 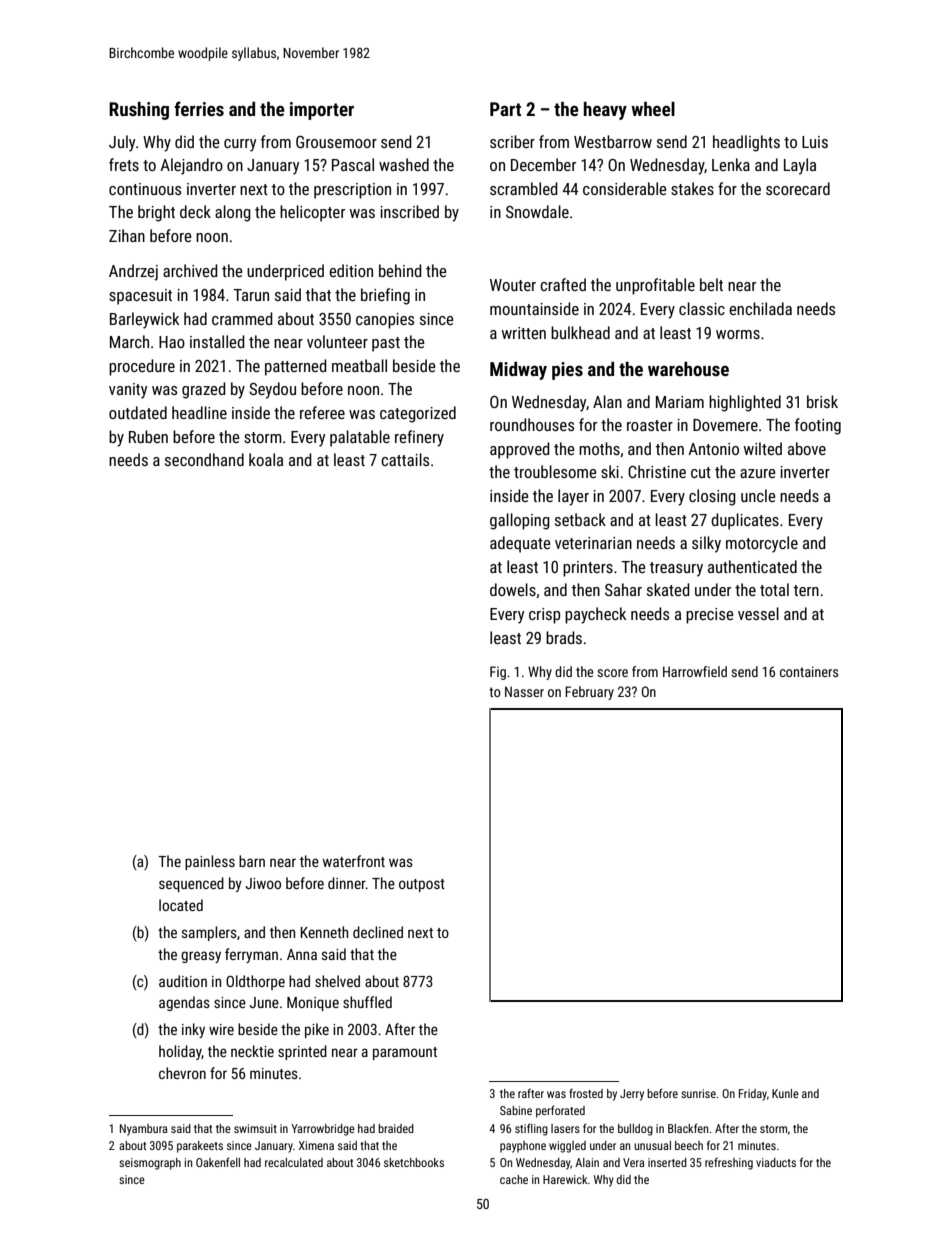 What do you see at coordinates (139, 111) in the screenshot?
I see `Rushing` at bounding box center [139, 111].
